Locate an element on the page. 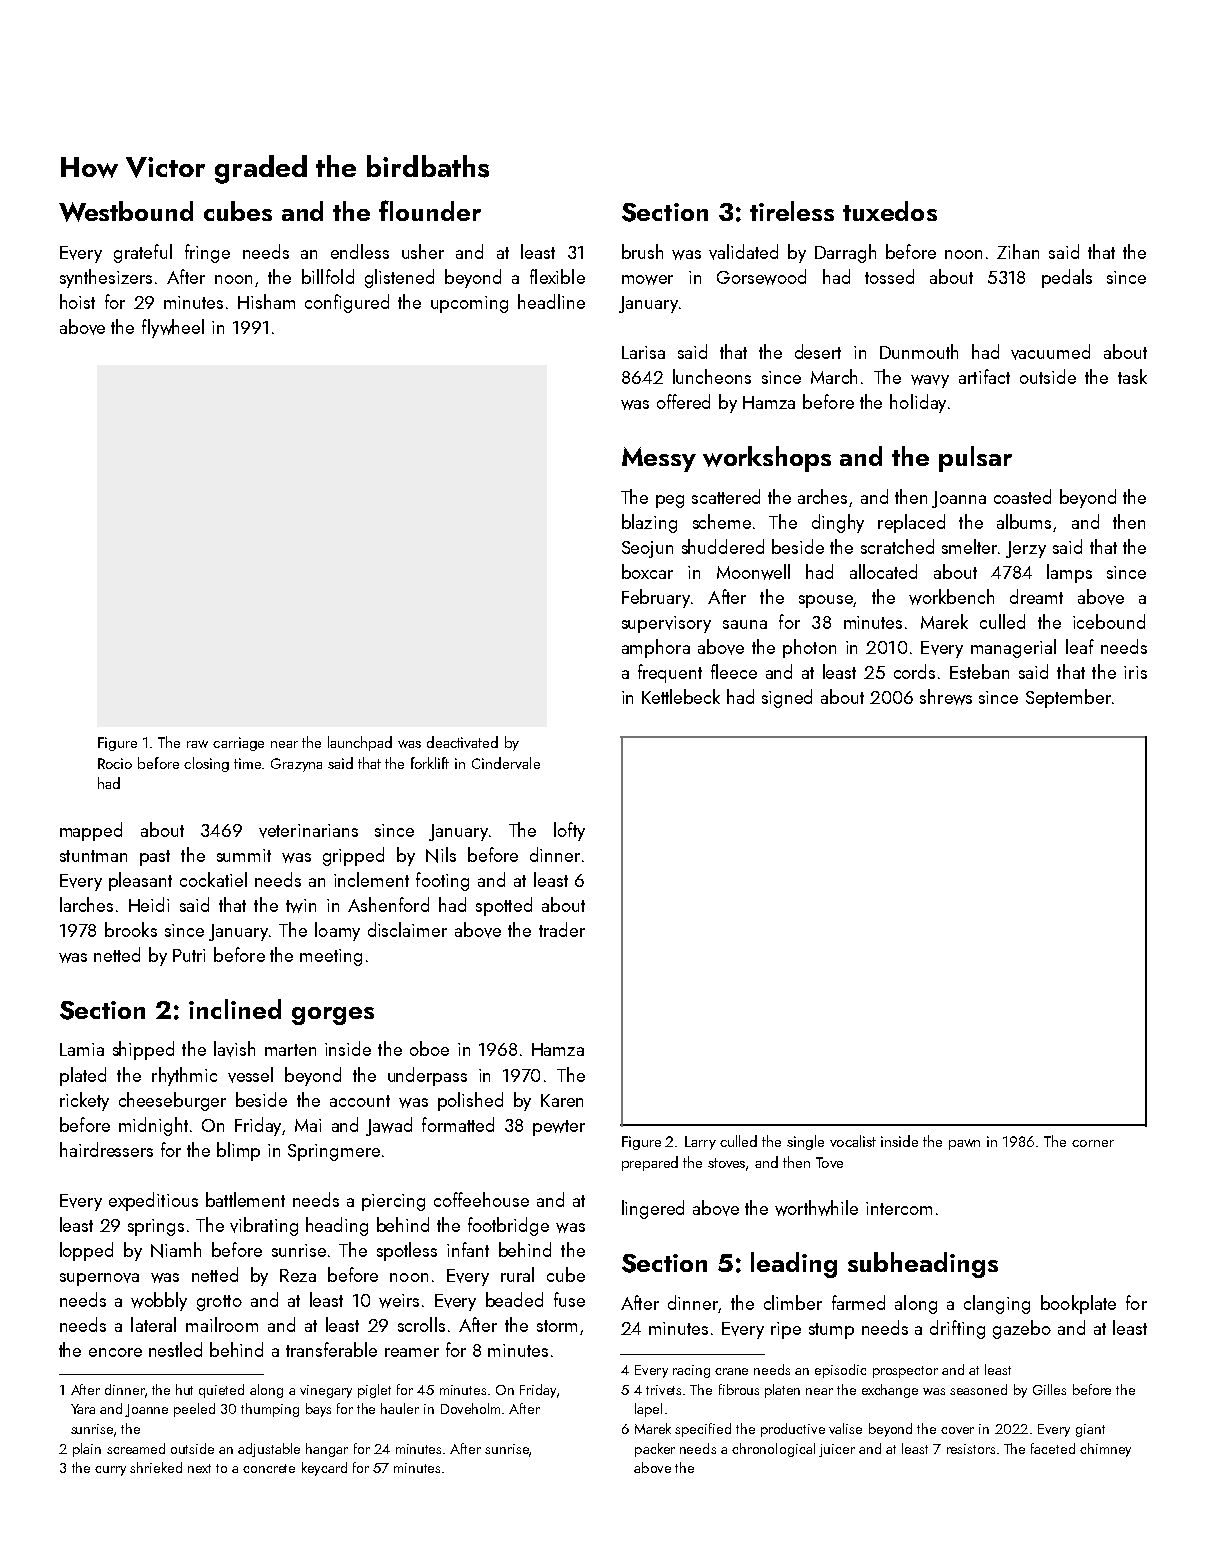 This page has width=1206, height=1560. packer is located at coordinates (655, 1450).
